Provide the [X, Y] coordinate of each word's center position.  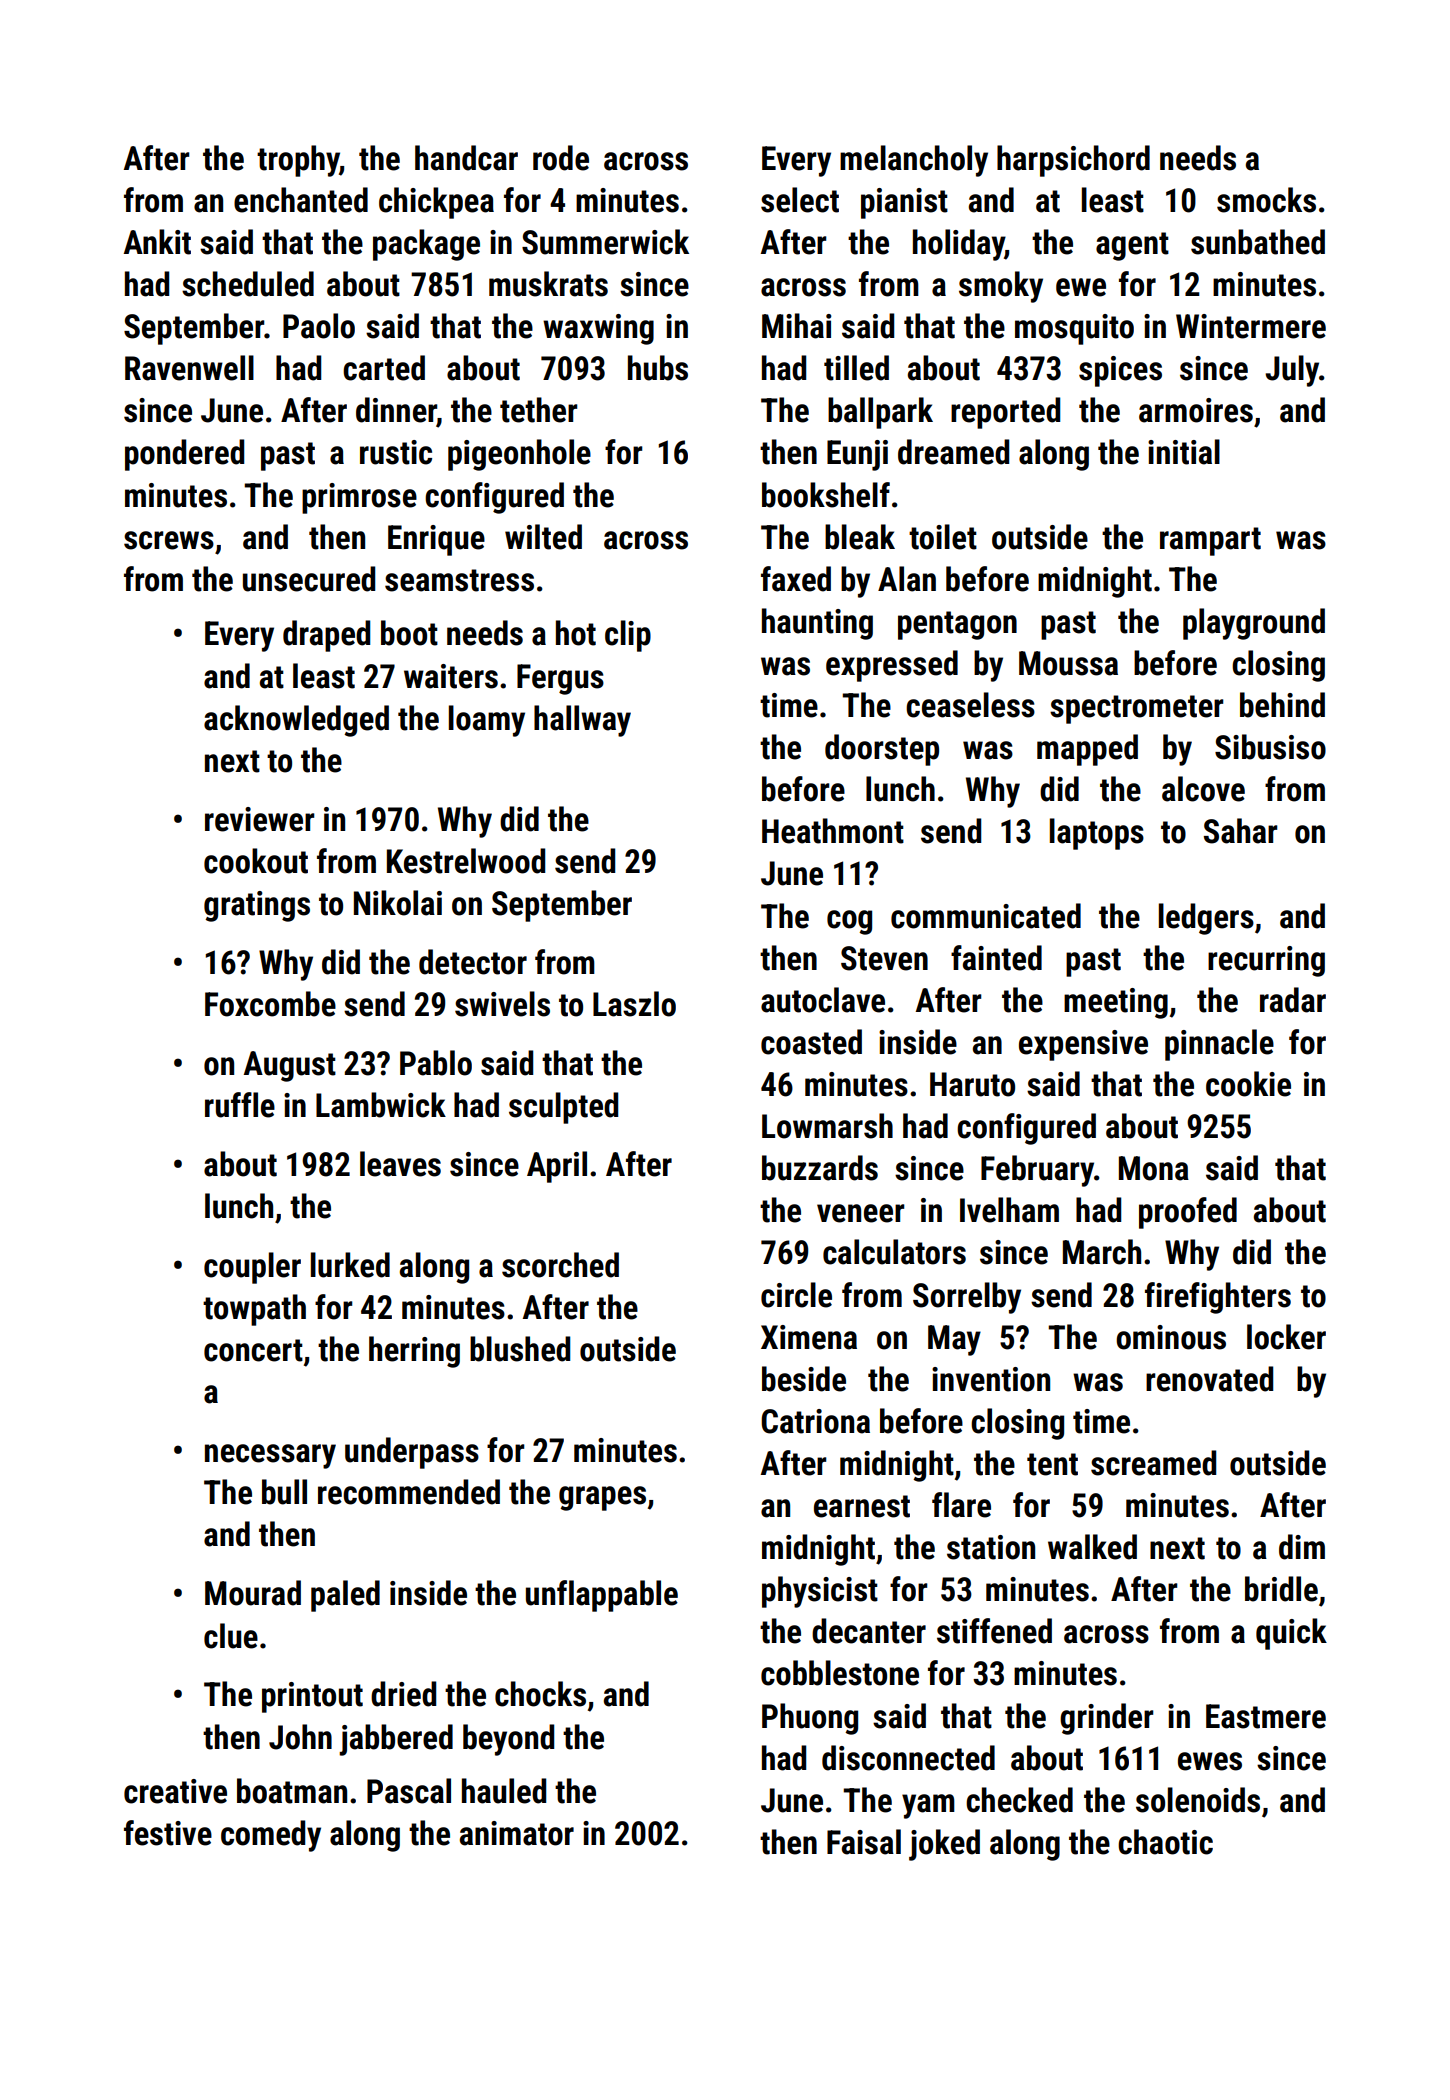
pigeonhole [519, 455]
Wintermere [1251, 326]
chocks [540, 1694]
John [300, 1737]
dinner [396, 410]
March [1102, 1252]
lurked [350, 1265]
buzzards [820, 1168]
